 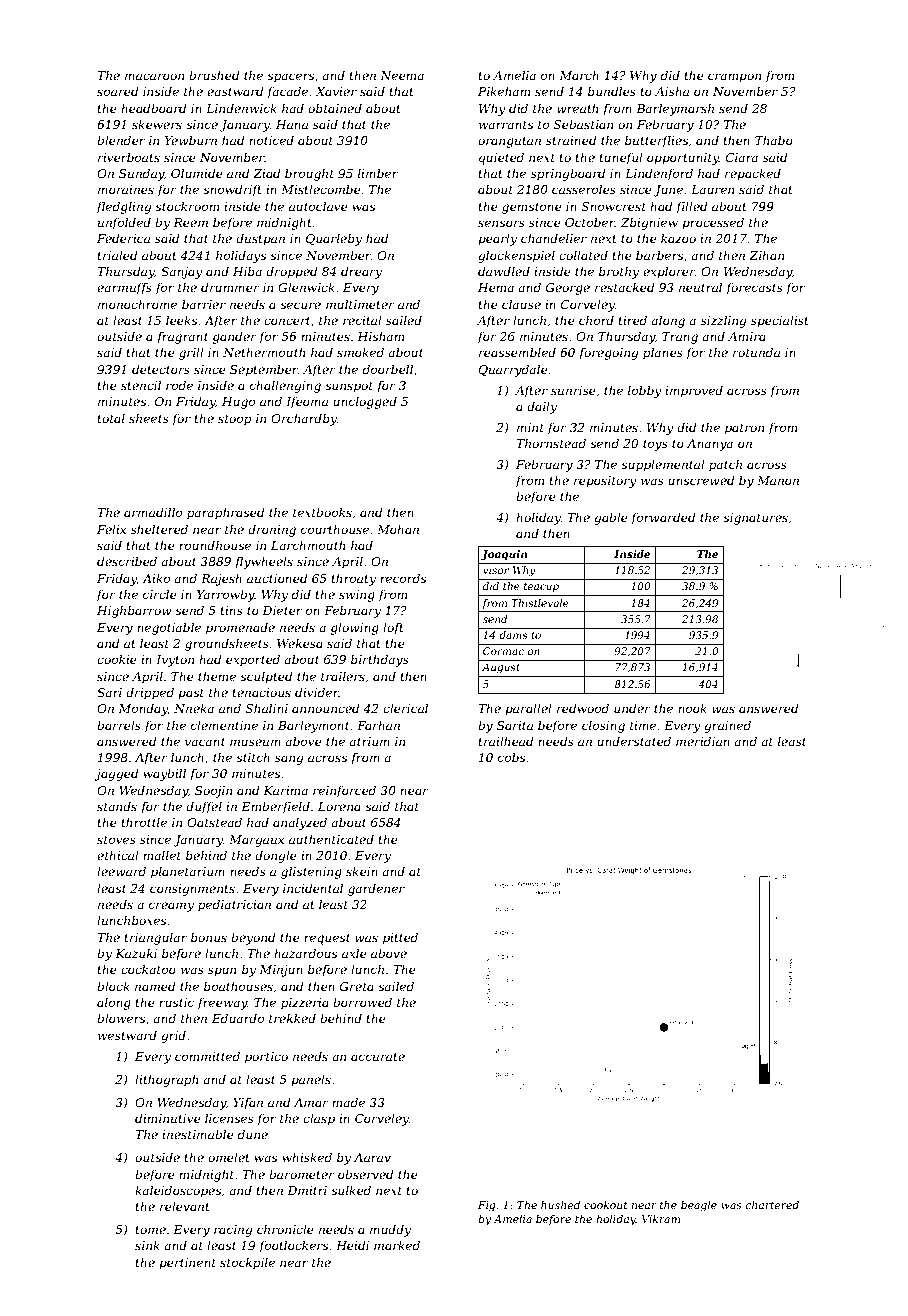 What do you see at coordinates (187, 1264) in the screenshot?
I see `pertinent` at bounding box center [187, 1264].
